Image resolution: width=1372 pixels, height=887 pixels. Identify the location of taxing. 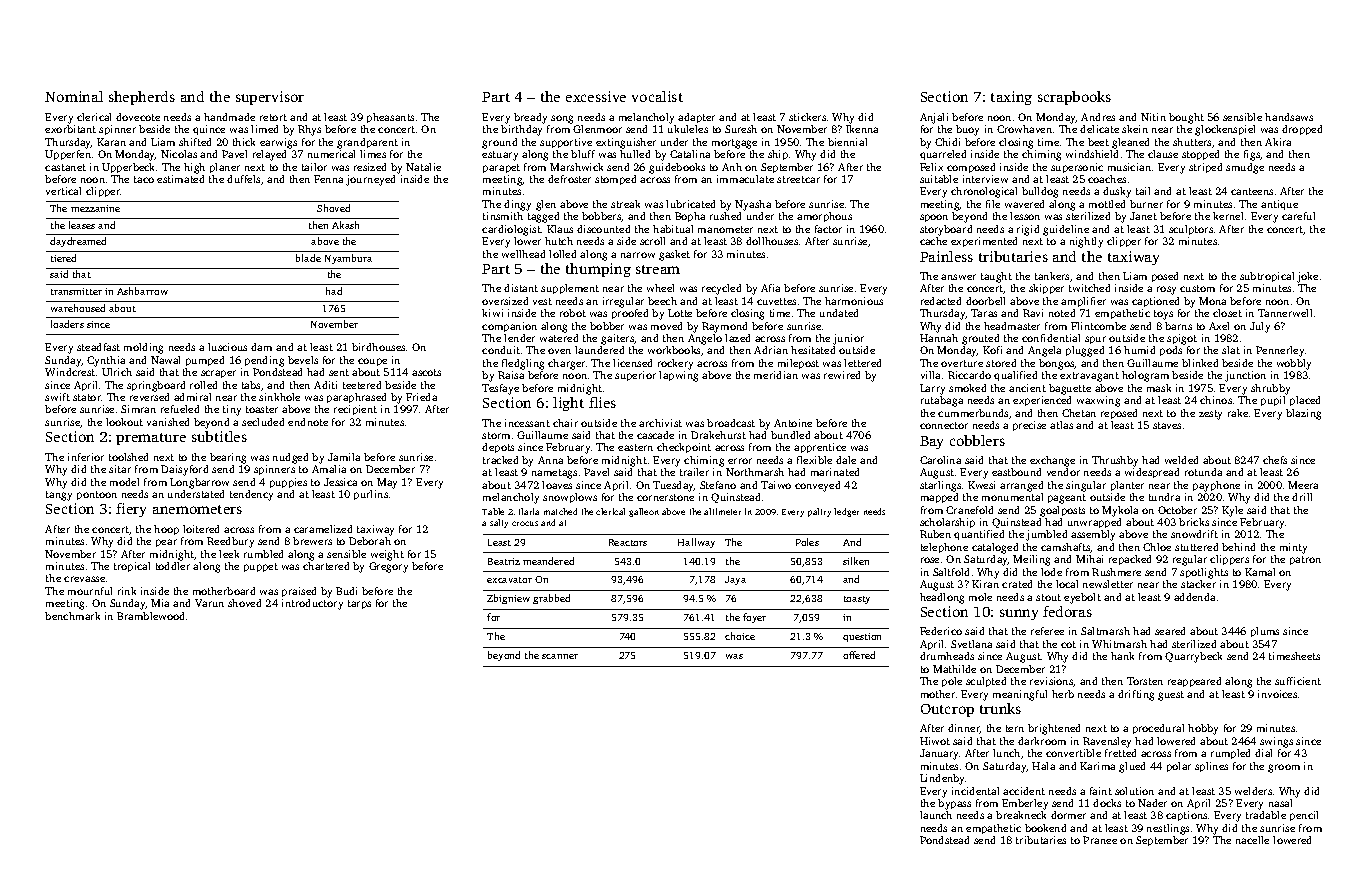
(1011, 98).
